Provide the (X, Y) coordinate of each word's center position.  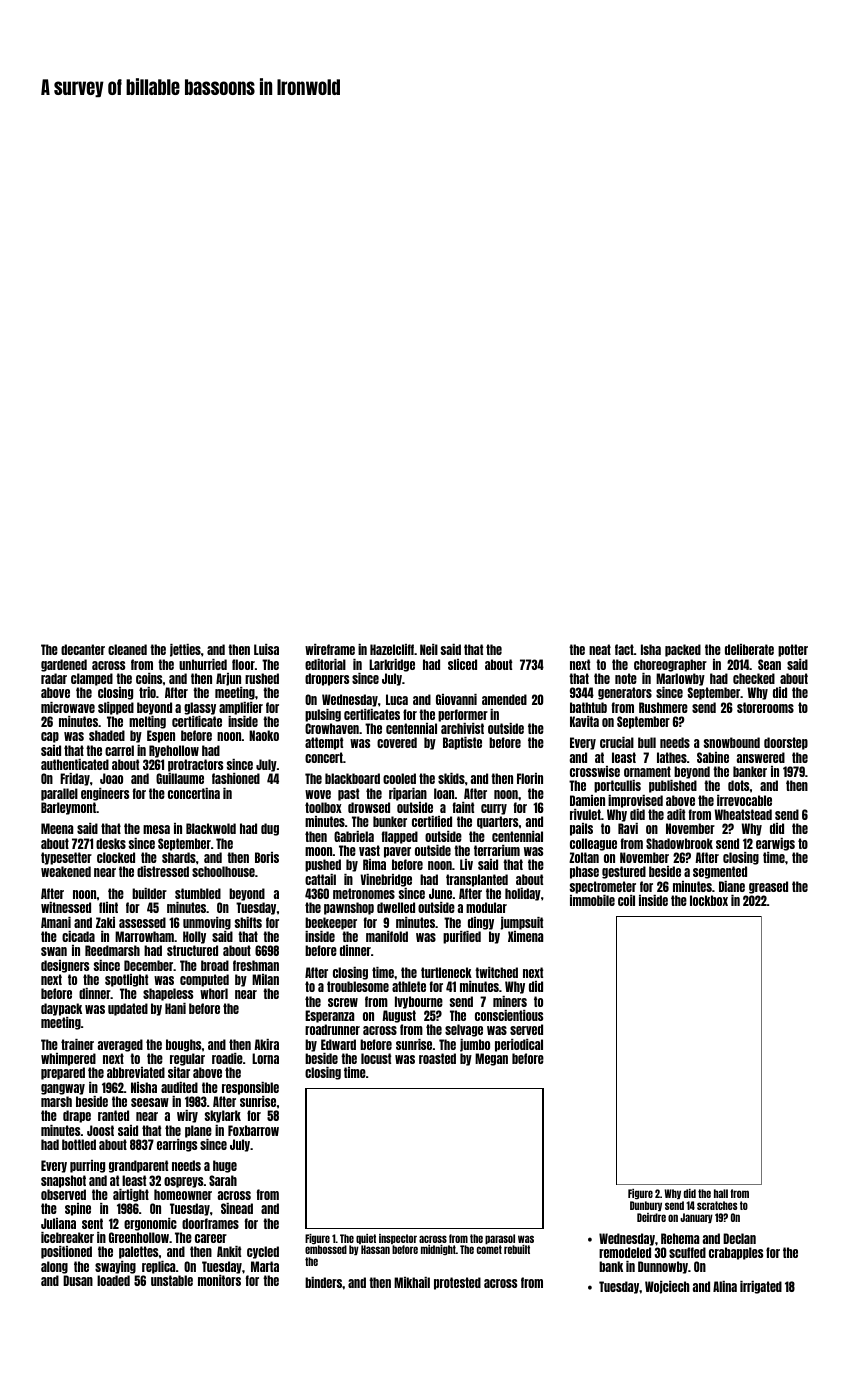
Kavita (584, 721)
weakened (66, 871)
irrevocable (744, 800)
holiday (523, 894)
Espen (161, 736)
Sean (769, 664)
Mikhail (412, 1282)
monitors (219, 1280)
